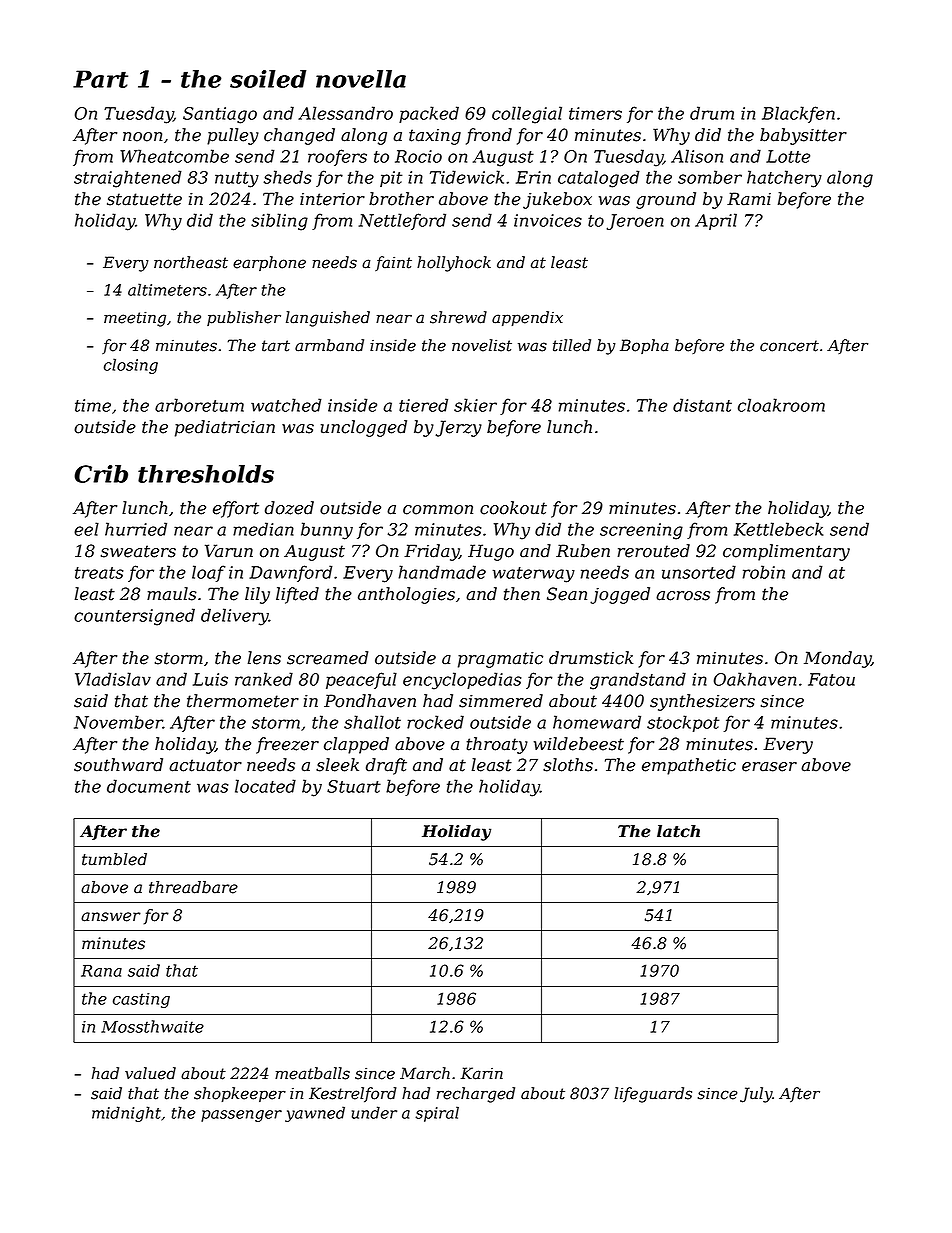  I want to click on Blackfen, so click(798, 114).
